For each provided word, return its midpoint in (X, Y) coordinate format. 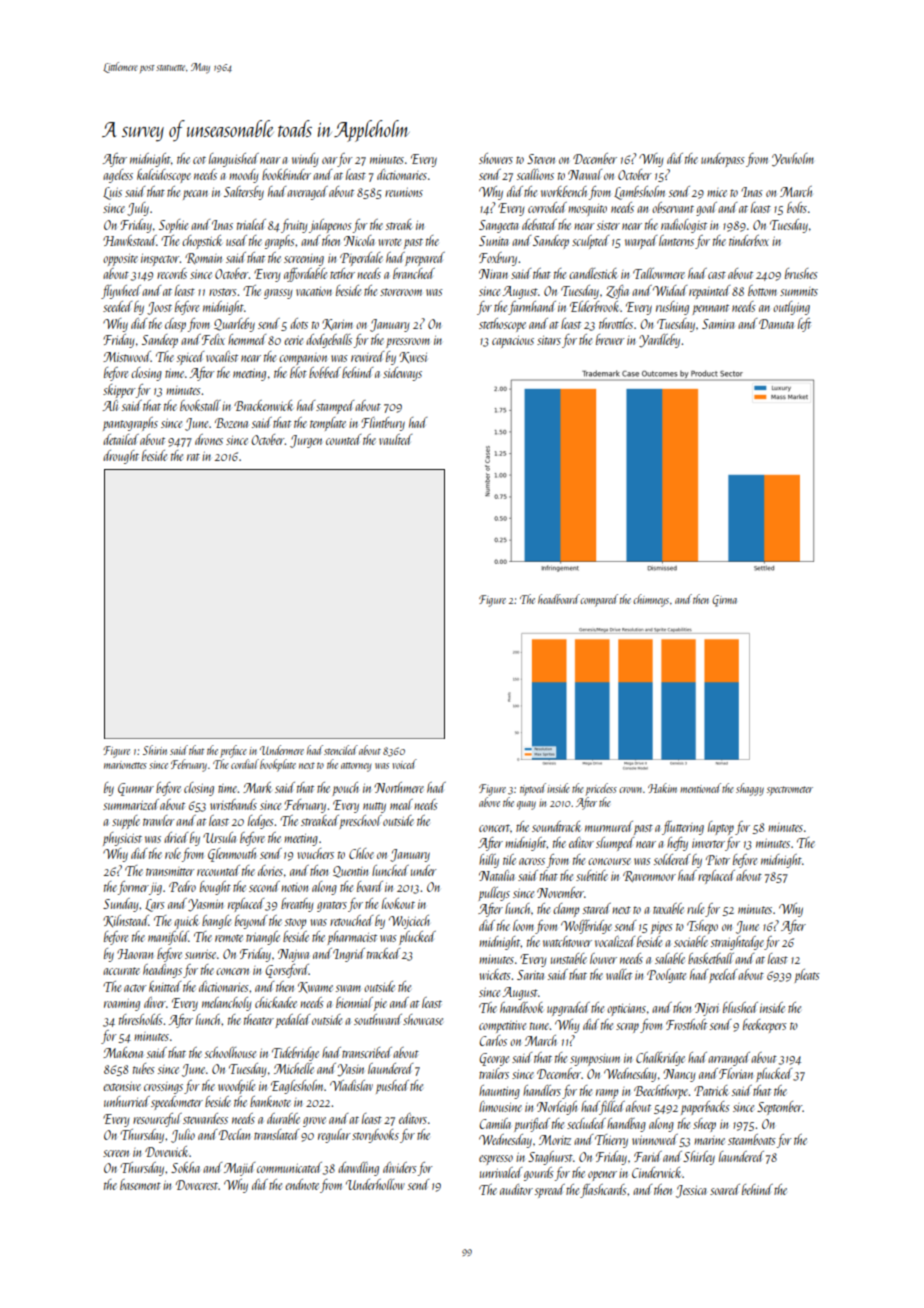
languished (234, 160)
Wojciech (409, 922)
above (489, 802)
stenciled (341, 750)
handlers (542, 1090)
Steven (541, 159)
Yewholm (793, 160)
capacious (513, 342)
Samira (718, 324)
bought (215, 888)
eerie (293, 340)
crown (630, 790)
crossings (163, 1088)
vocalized (615, 941)
